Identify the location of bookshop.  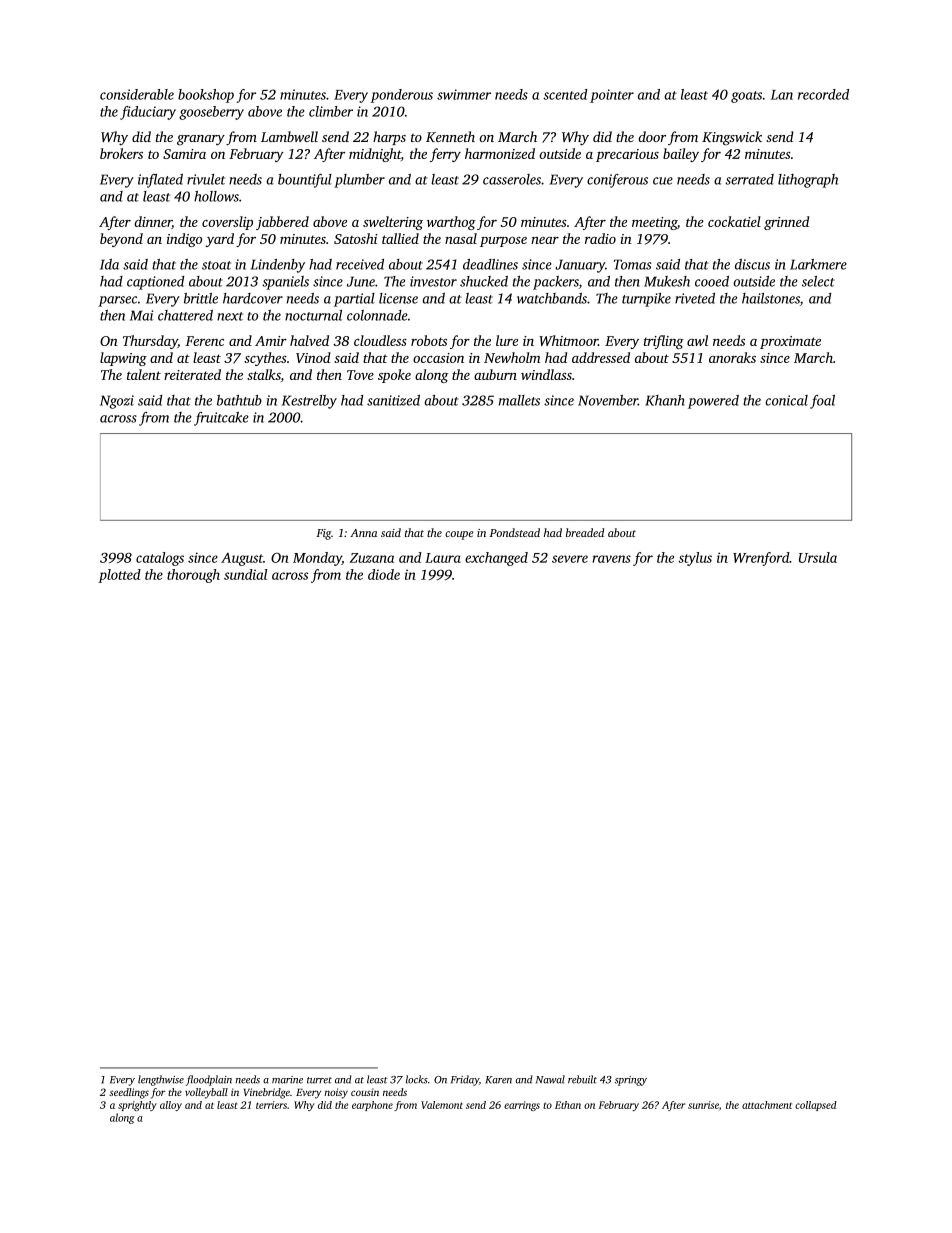
(206, 96).
